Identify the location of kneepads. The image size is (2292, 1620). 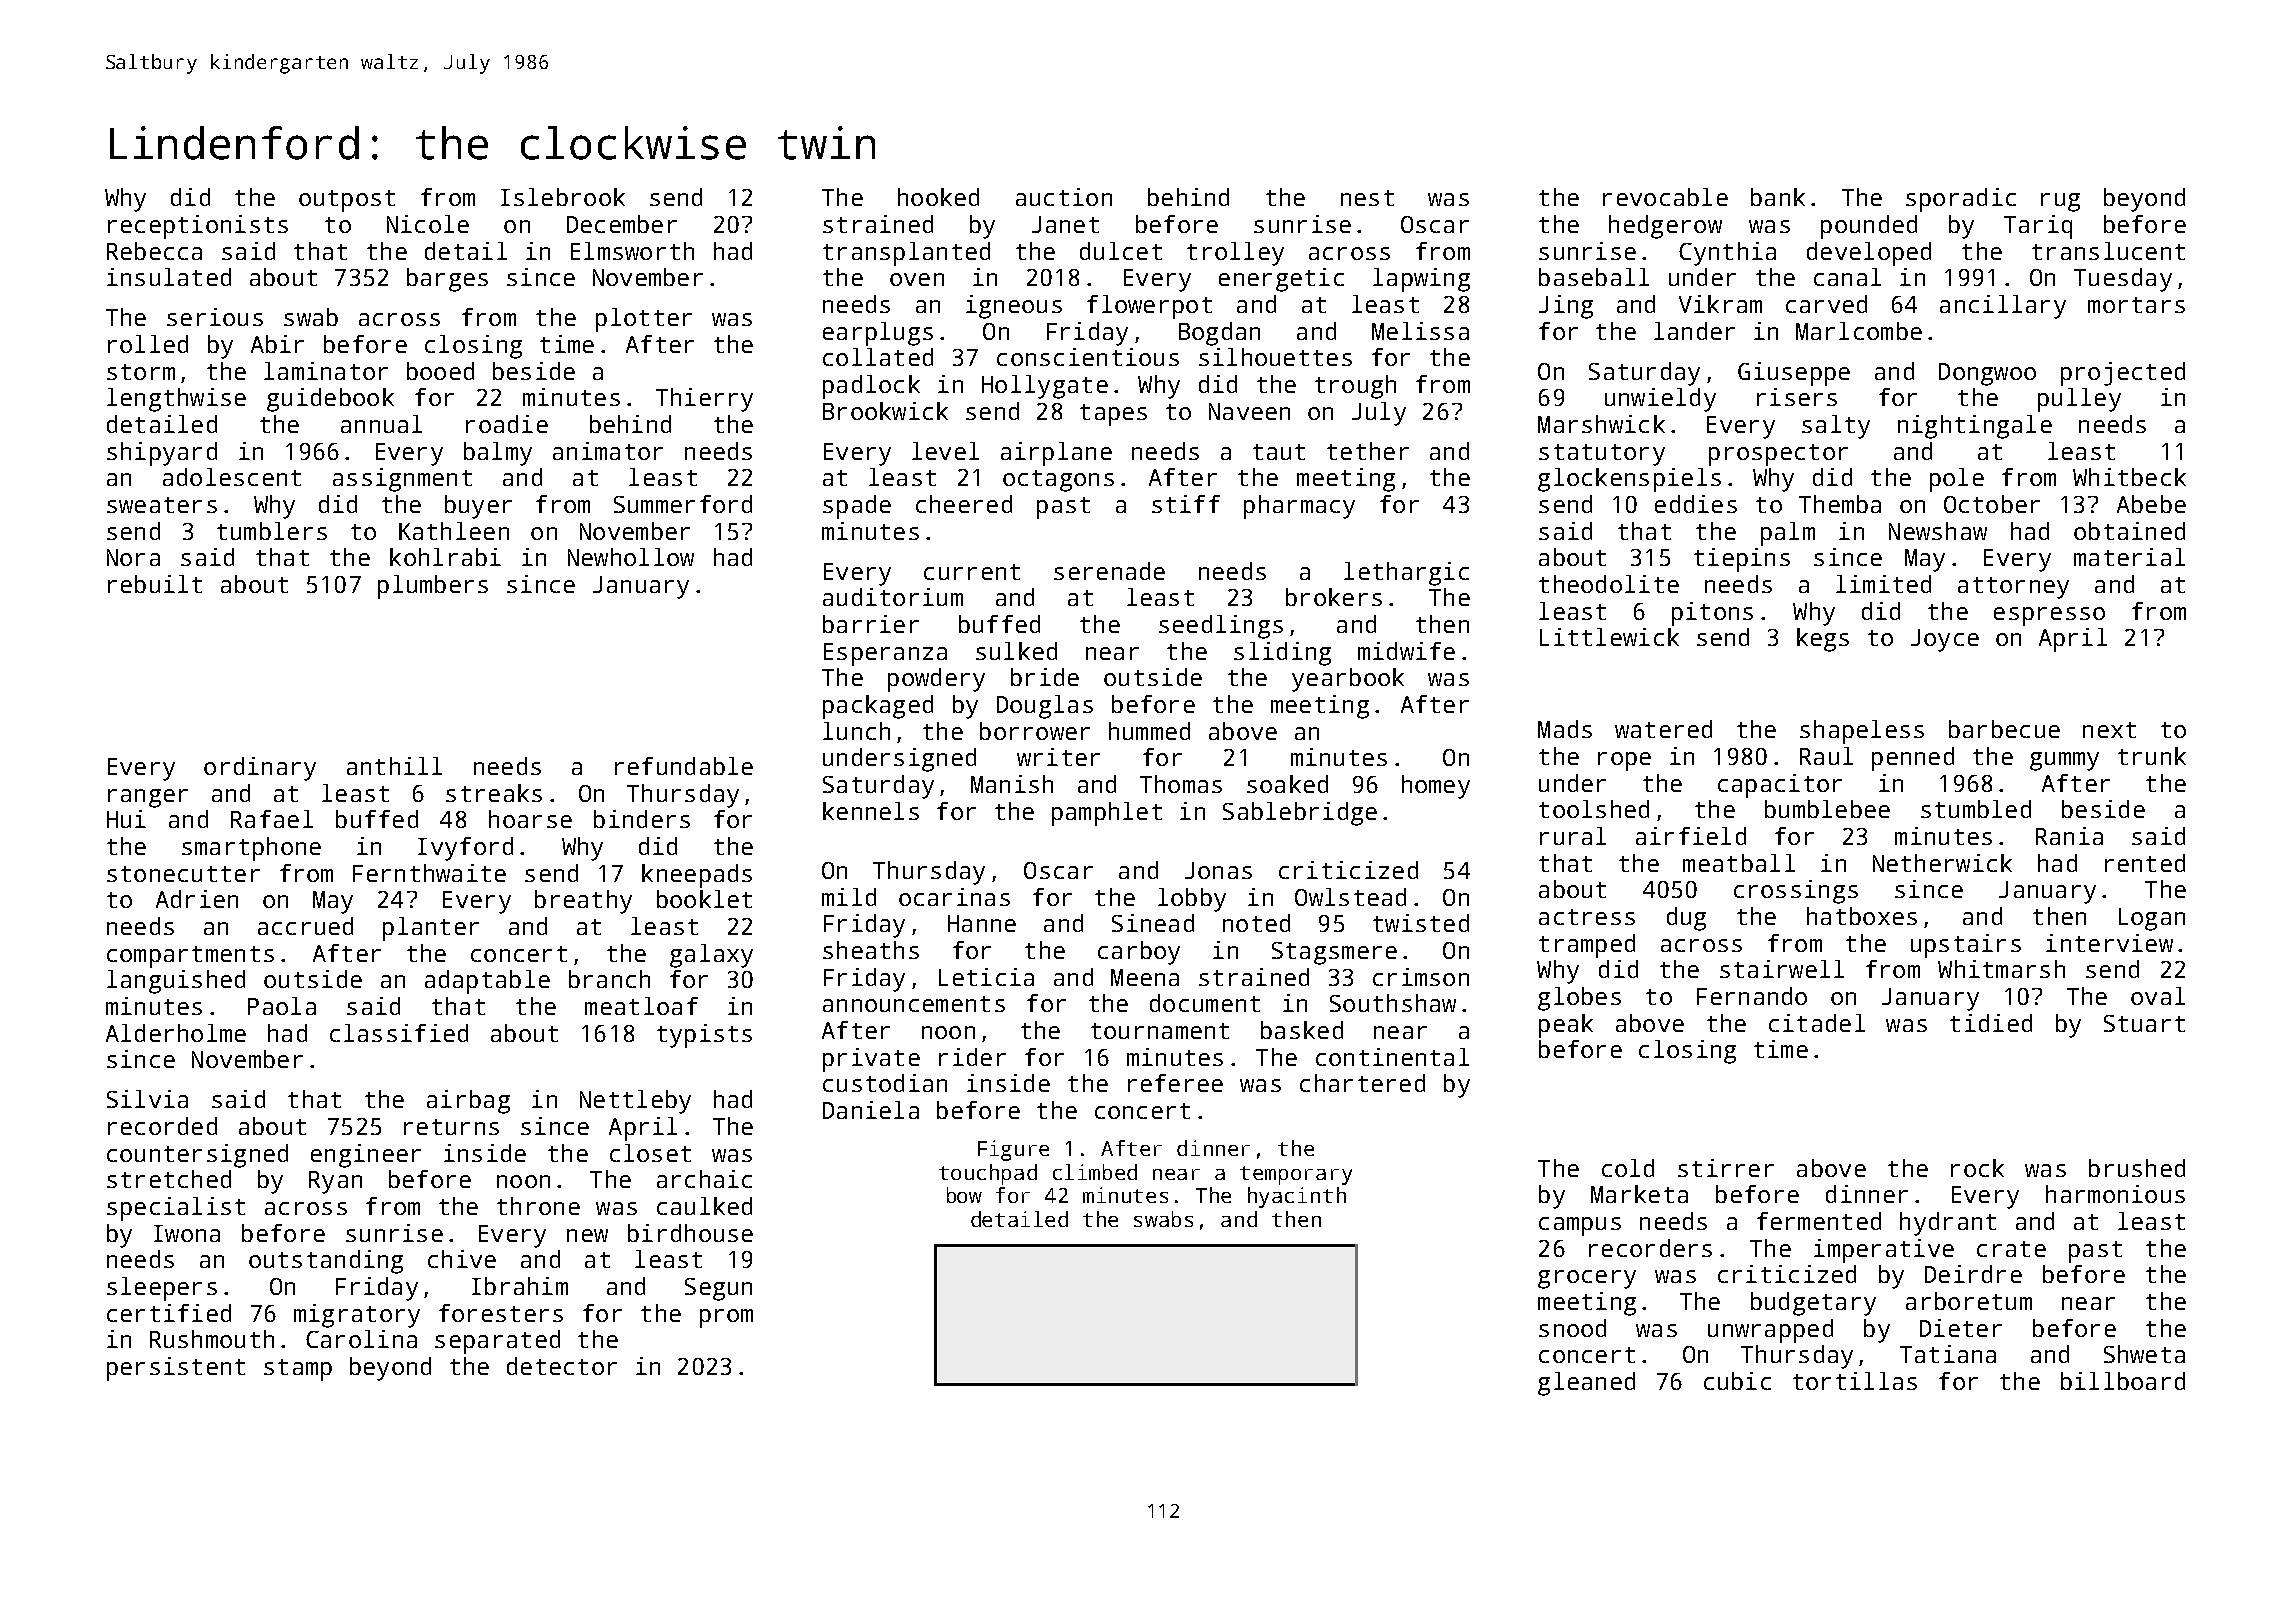
(697, 876).
